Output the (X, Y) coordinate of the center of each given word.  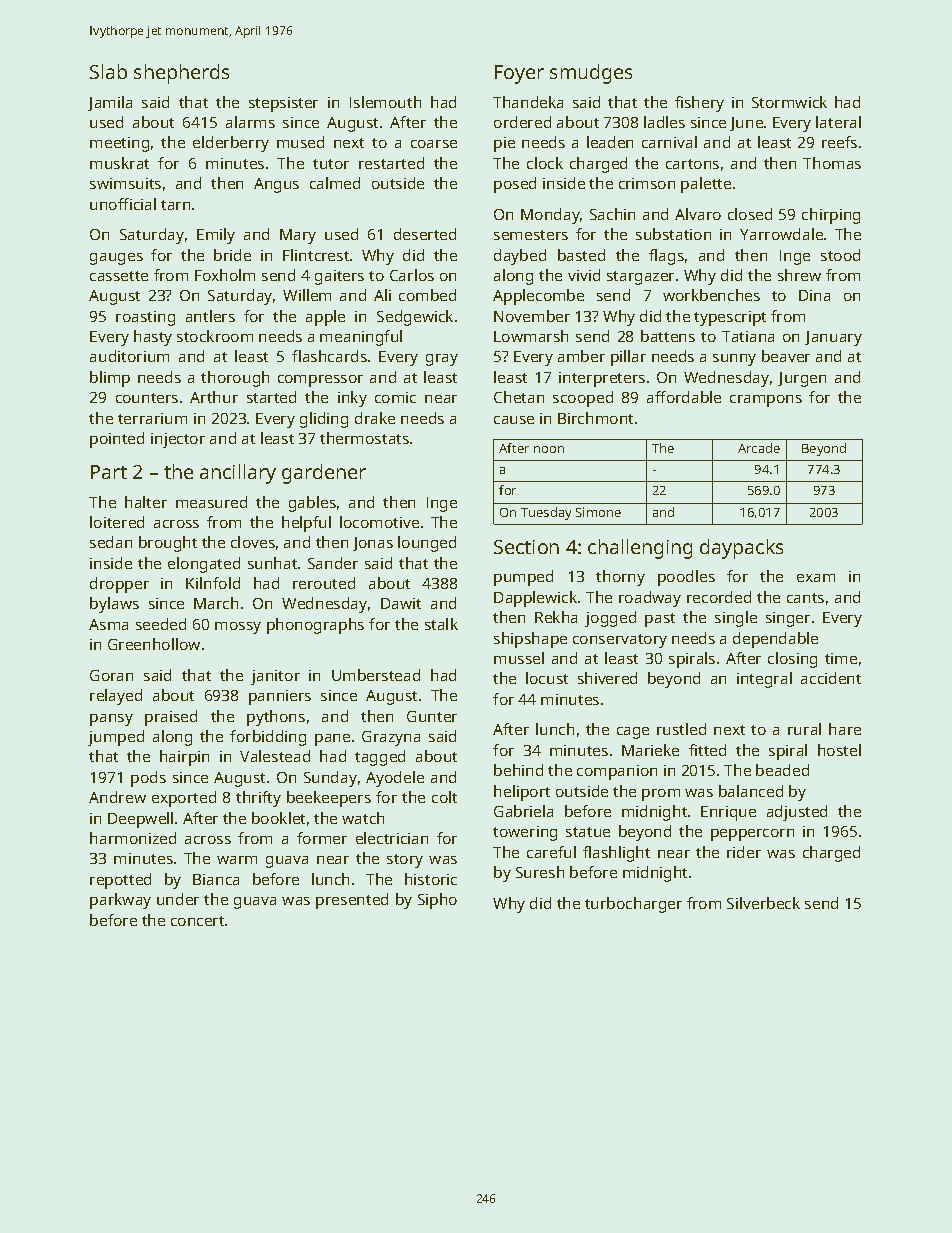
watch (363, 818)
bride (232, 255)
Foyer (519, 74)
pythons (276, 718)
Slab (108, 71)
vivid (584, 275)
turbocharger (633, 905)
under (178, 899)
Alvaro (698, 214)
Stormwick (789, 102)
